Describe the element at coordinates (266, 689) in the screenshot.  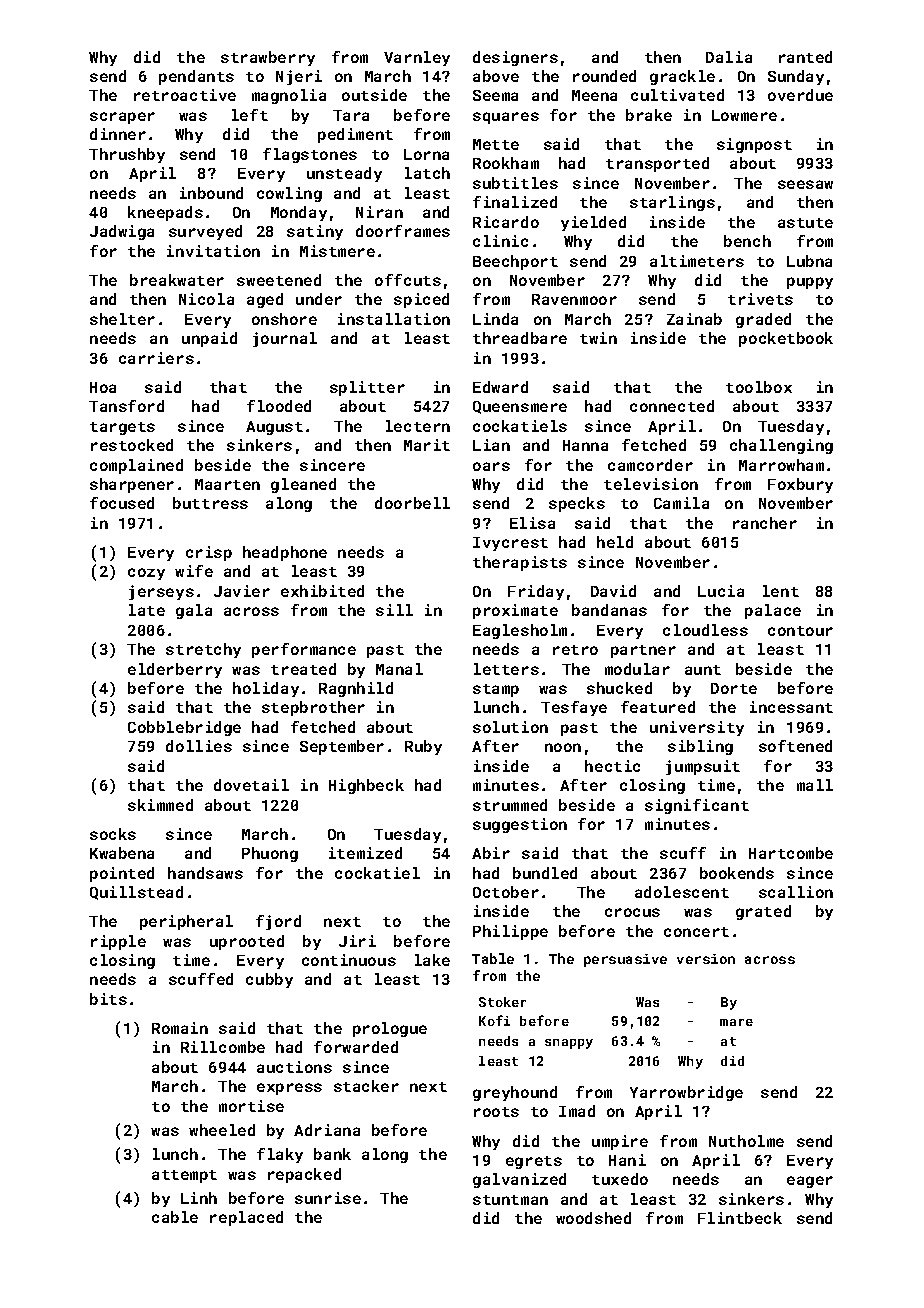
I see `holiday` at that location.
